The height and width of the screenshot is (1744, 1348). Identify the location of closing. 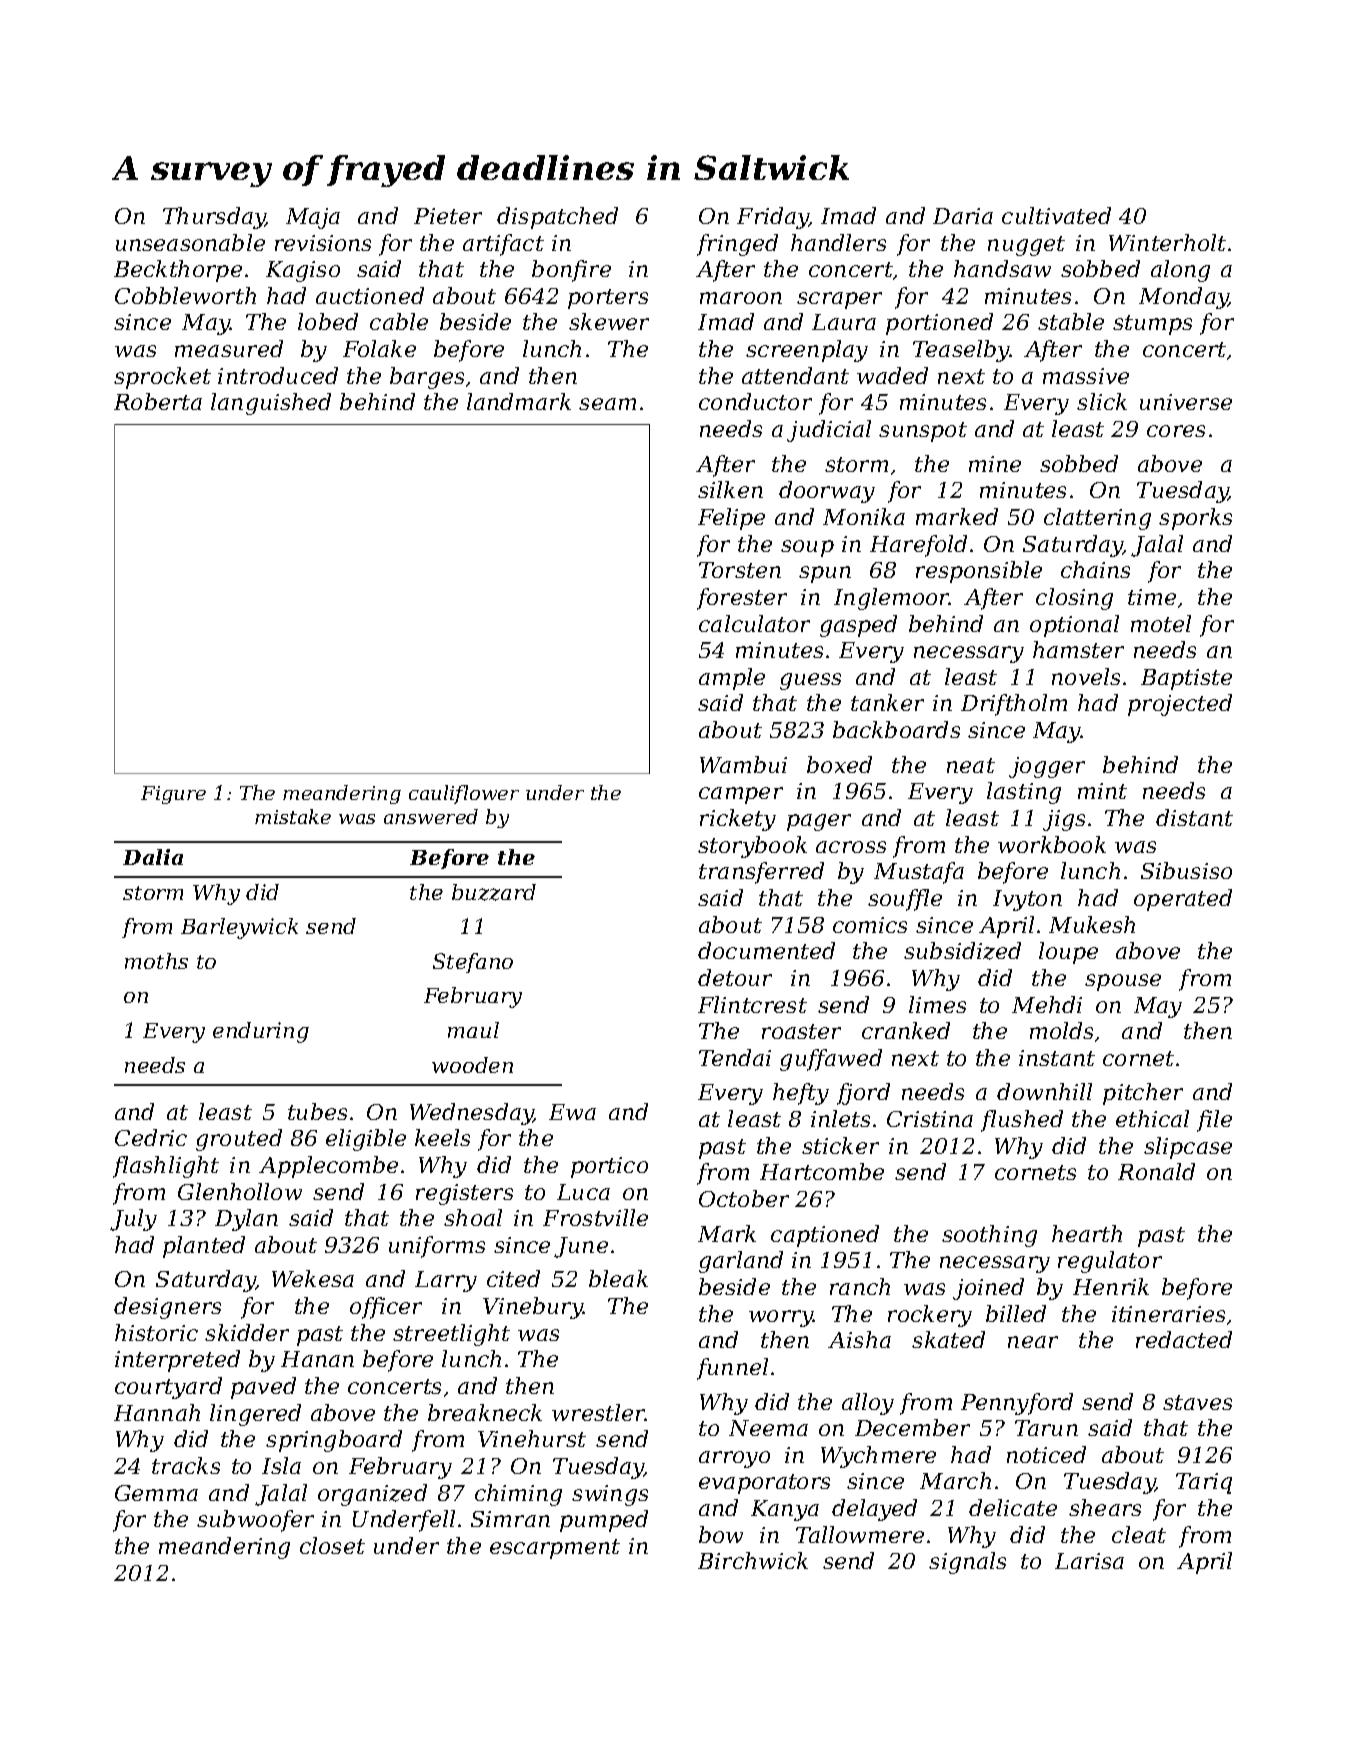
(1074, 599).
